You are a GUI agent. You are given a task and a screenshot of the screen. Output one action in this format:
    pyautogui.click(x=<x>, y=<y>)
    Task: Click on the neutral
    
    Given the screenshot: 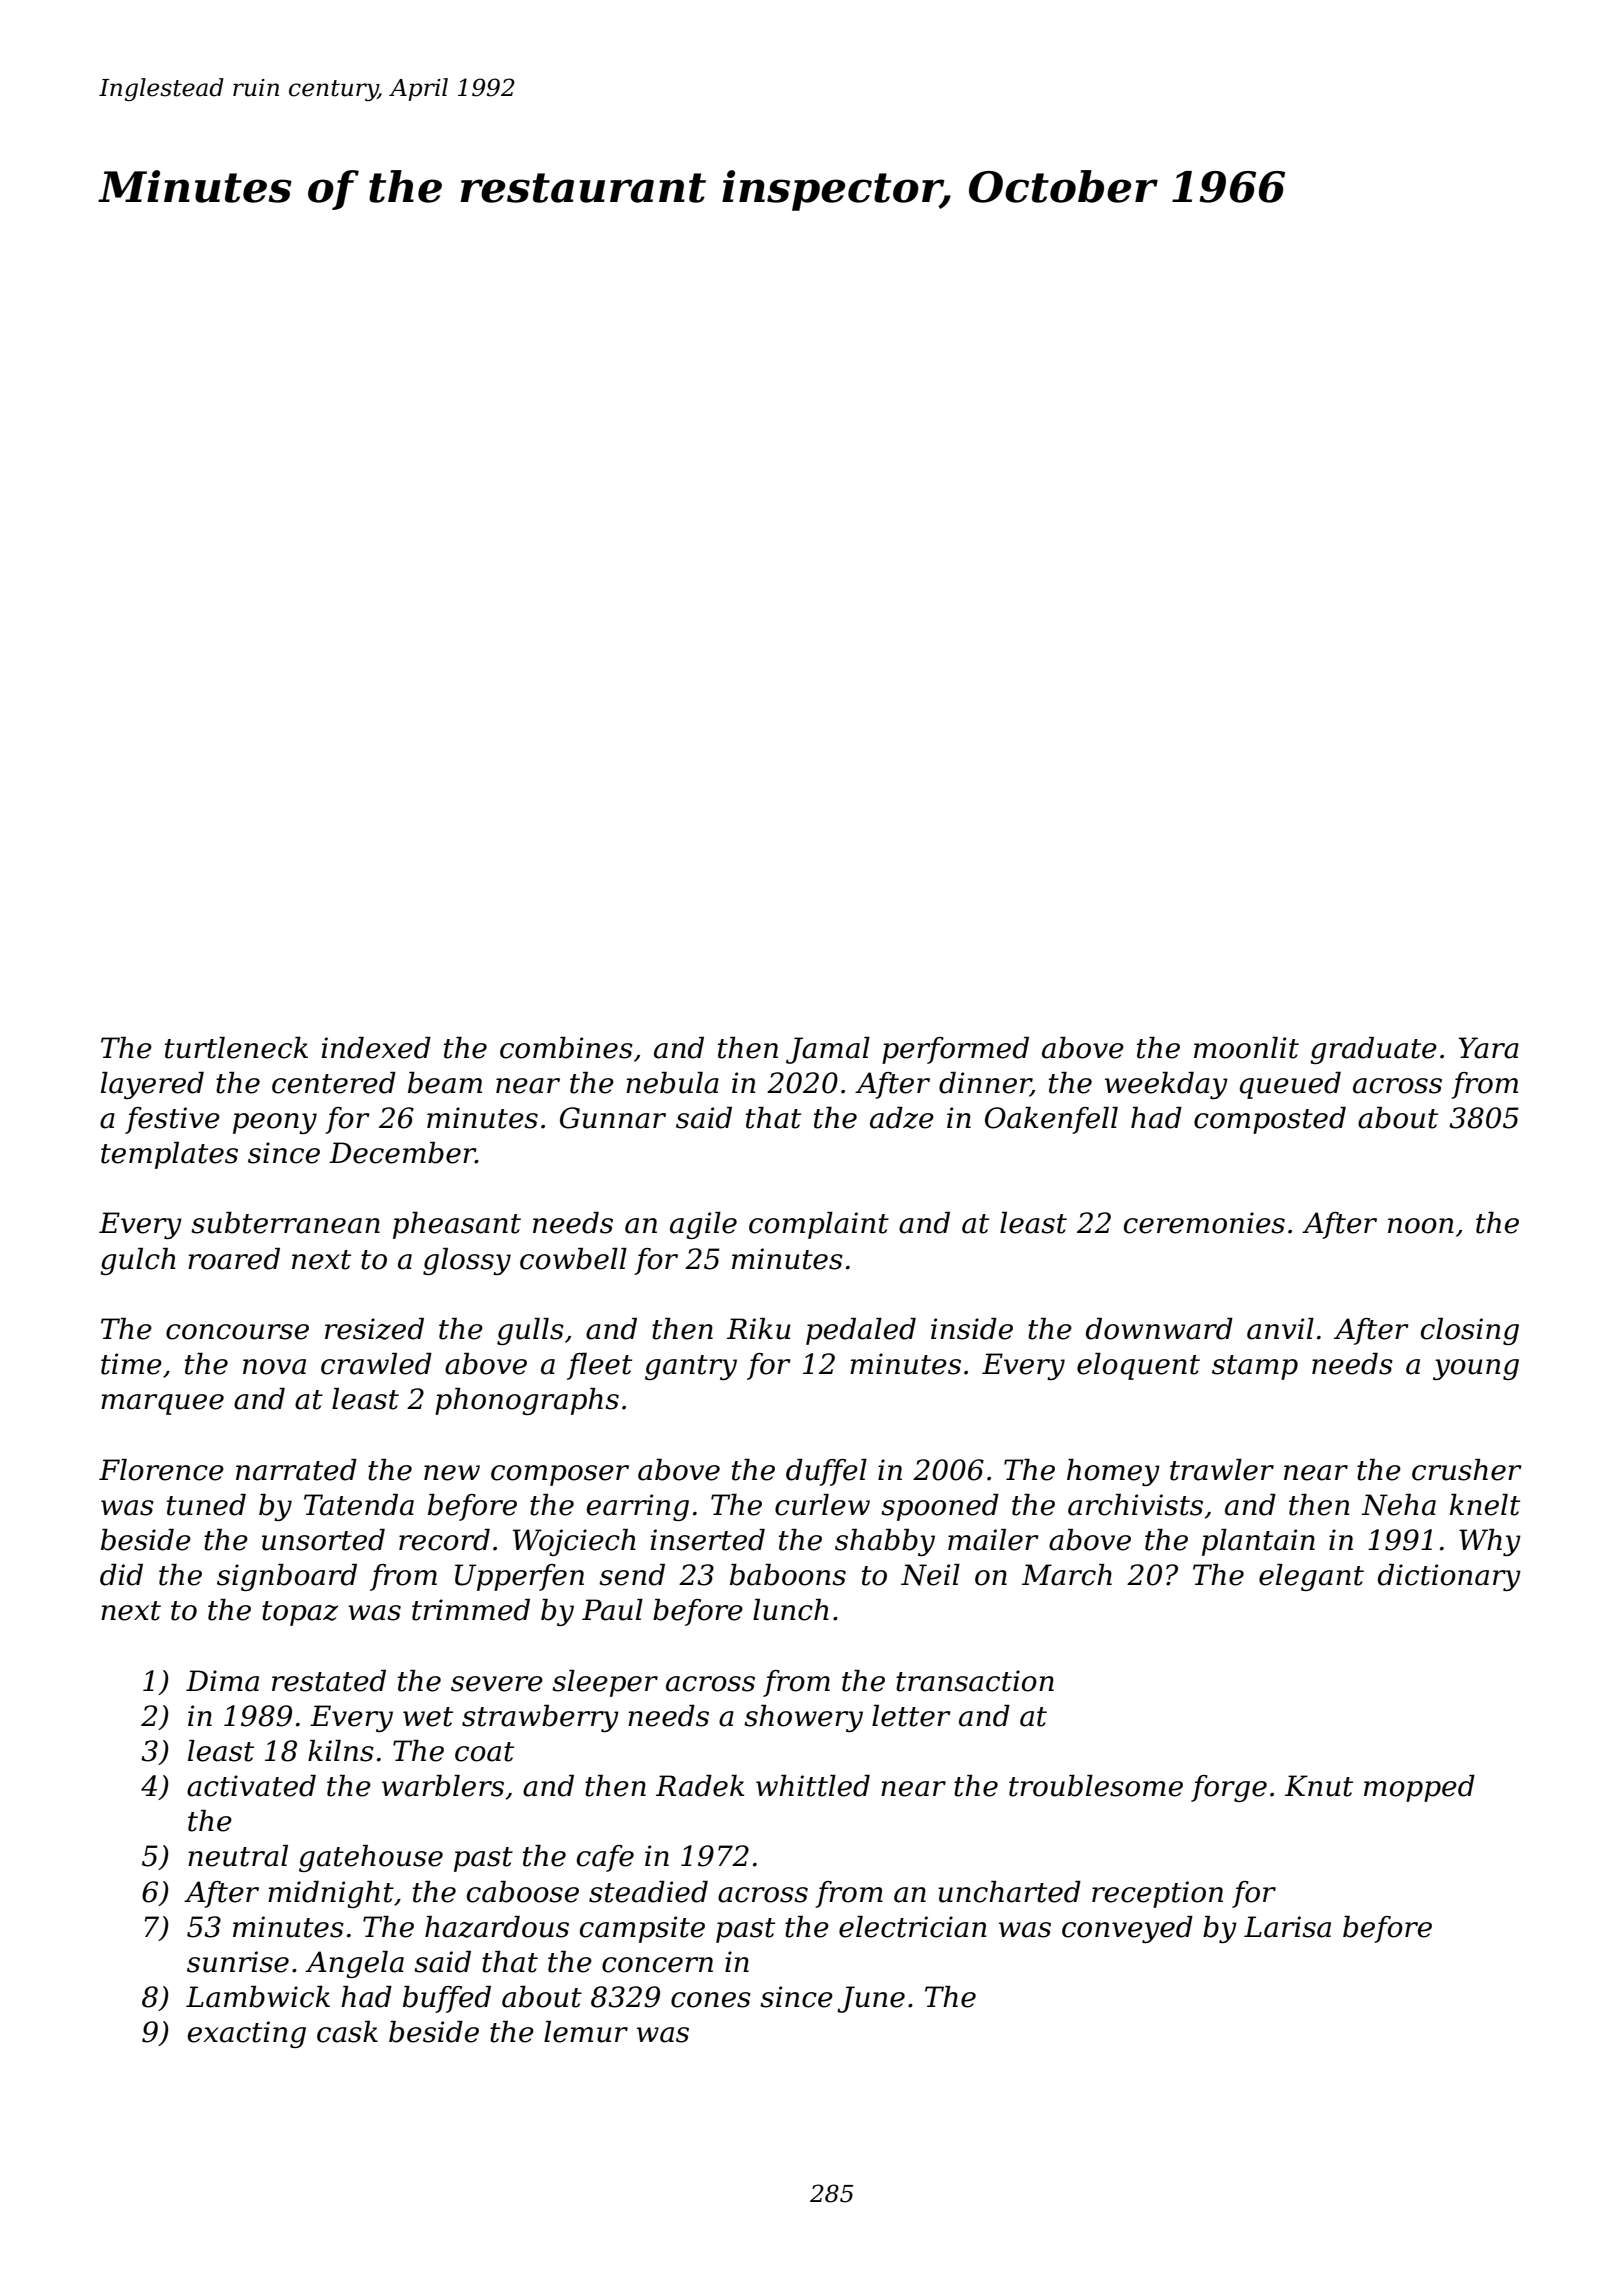 What is the action you would take?
    pyautogui.click(x=238, y=1856)
